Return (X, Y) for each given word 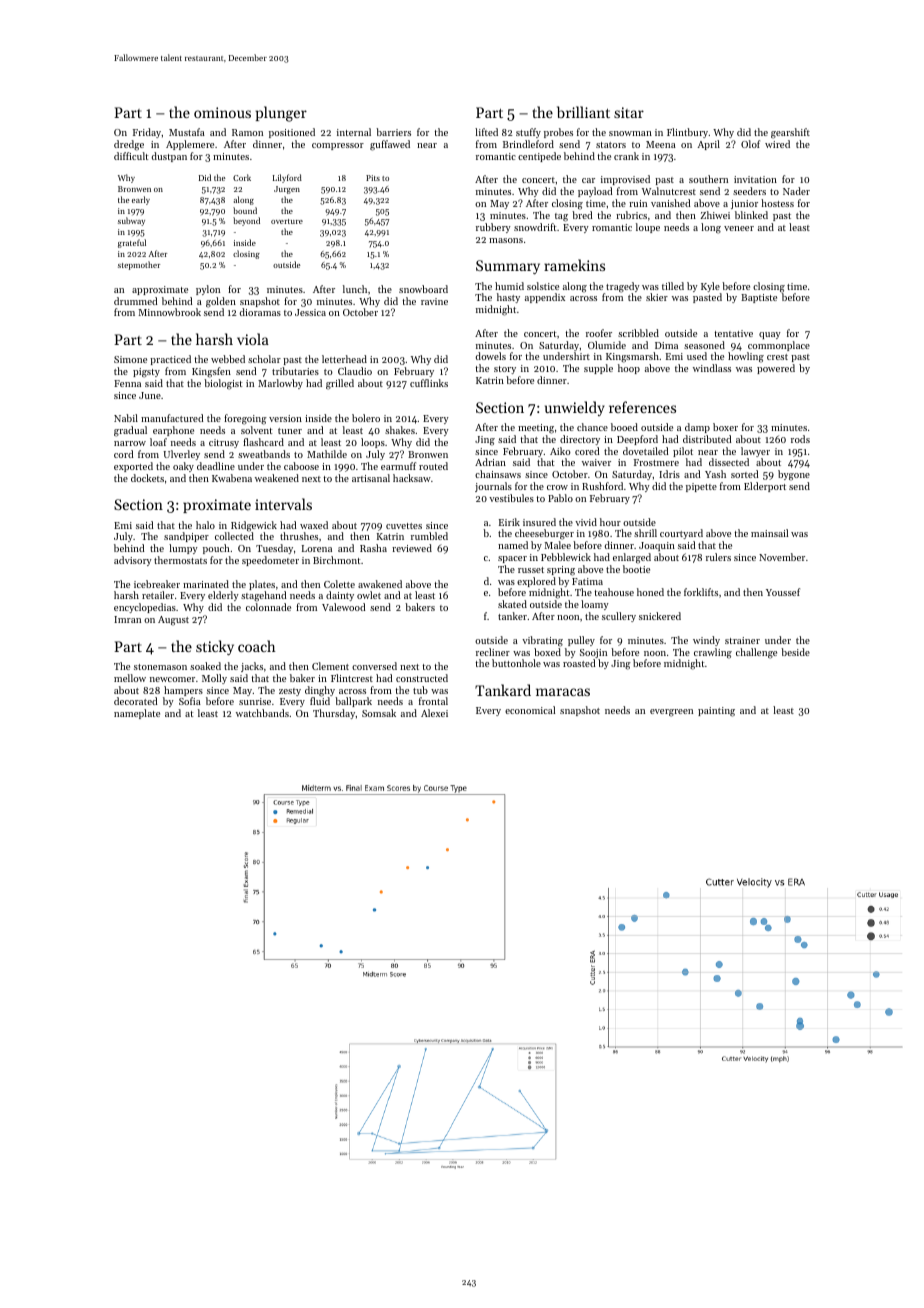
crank (626, 156)
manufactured (172, 418)
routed (433, 466)
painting (716, 712)
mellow (130, 678)
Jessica (310, 312)
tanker (512, 616)
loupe (648, 228)
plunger (281, 114)
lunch (355, 289)
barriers (393, 132)
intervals (283, 504)
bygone (794, 475)
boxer (725, 427)
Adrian (490, 462)
